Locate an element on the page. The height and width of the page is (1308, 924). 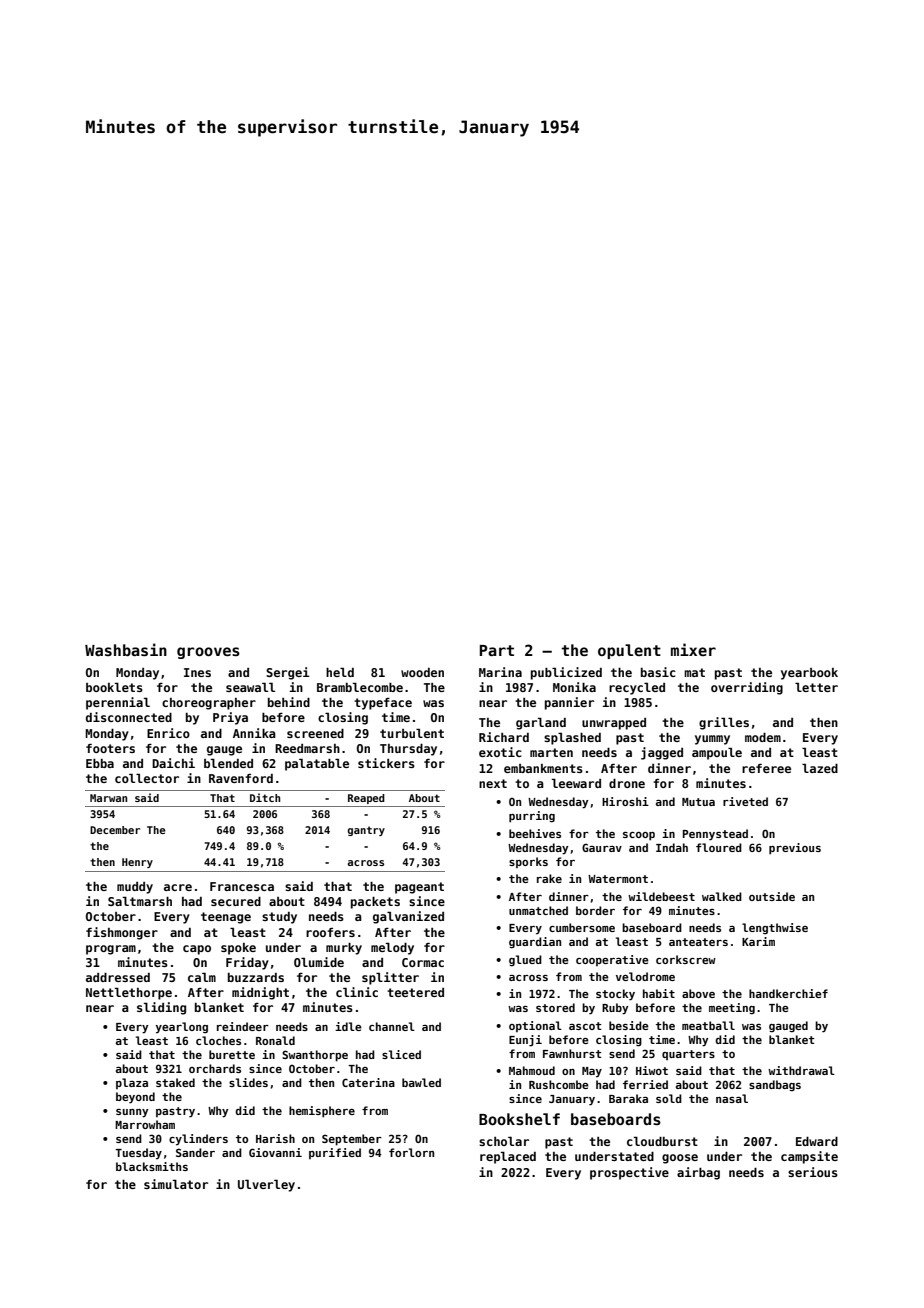
yearbook is located at coordinates (809, 674).
